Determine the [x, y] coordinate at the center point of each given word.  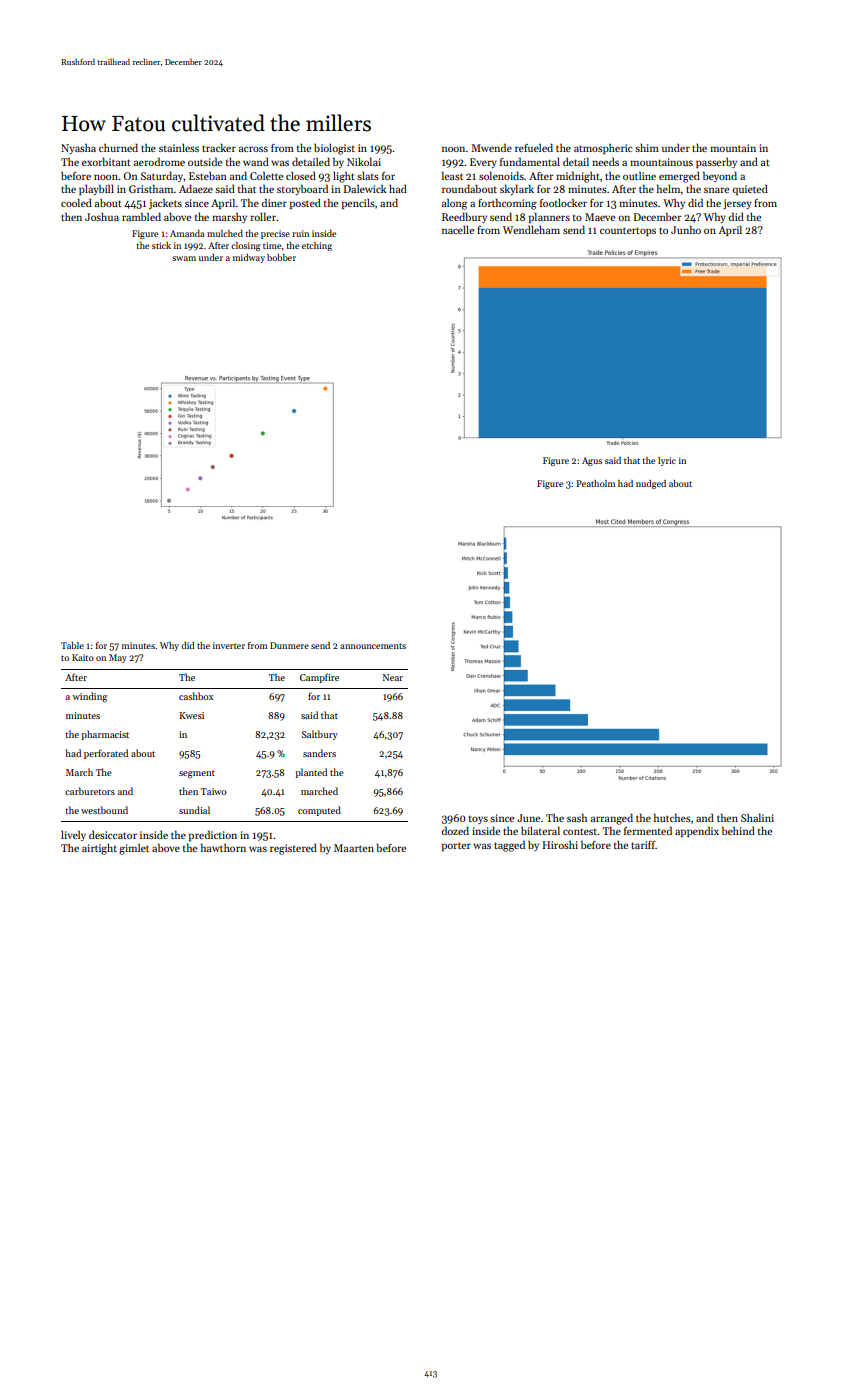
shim [647, 148]
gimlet [134, 849]
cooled [76, 202]
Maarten [354, 848]
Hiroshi [560, 844]
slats [368, 176]
